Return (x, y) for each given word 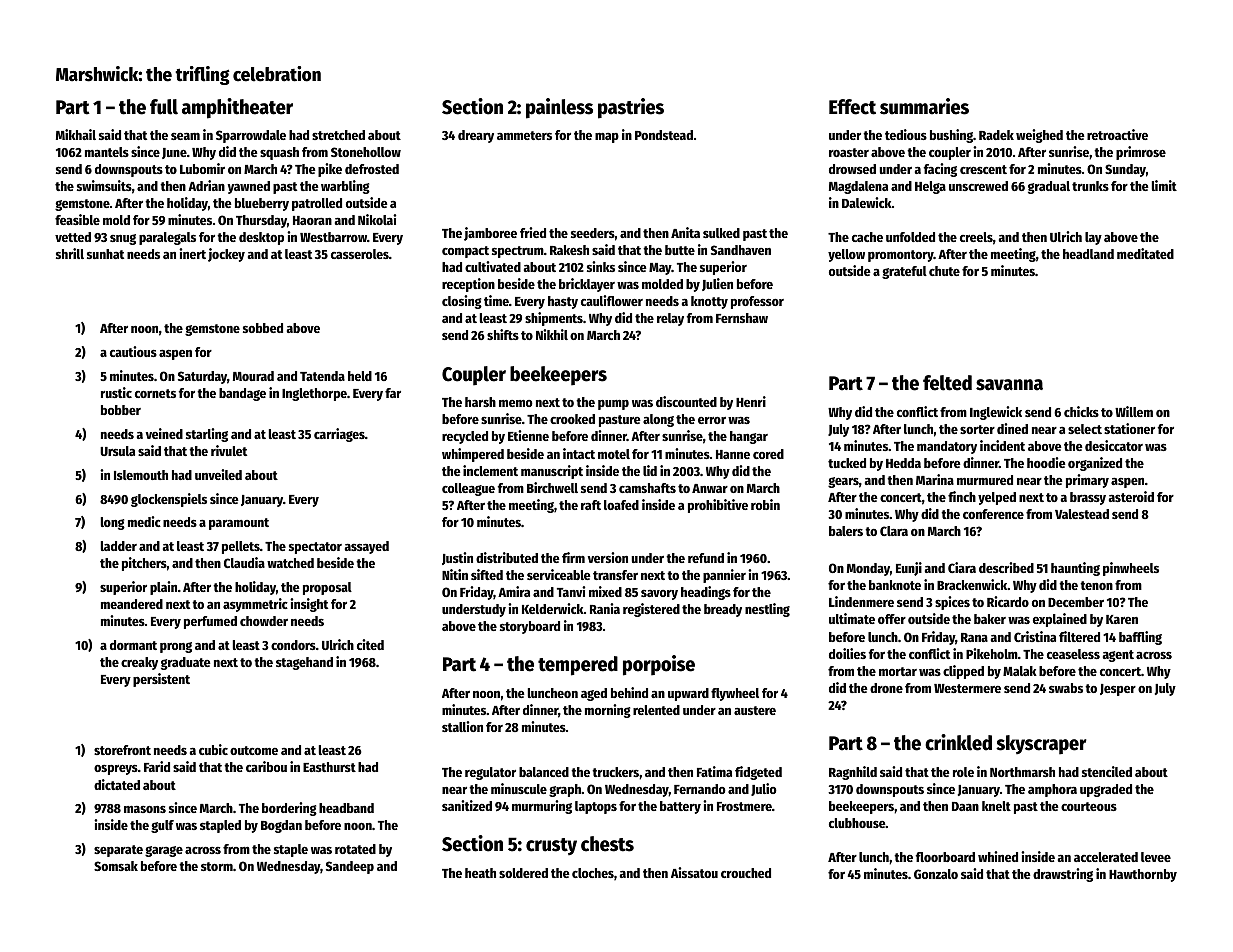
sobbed (263, 328)
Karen (1122, 619)
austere (755, 710)
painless (559, 108)
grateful (904, 272)
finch (962, 496)
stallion (462, 726)
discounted (686, 401)
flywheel (735, 694)
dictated (117, 784)
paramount (239, 524)
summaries (924, 106)
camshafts (647, 488)
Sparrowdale (251, 136)
